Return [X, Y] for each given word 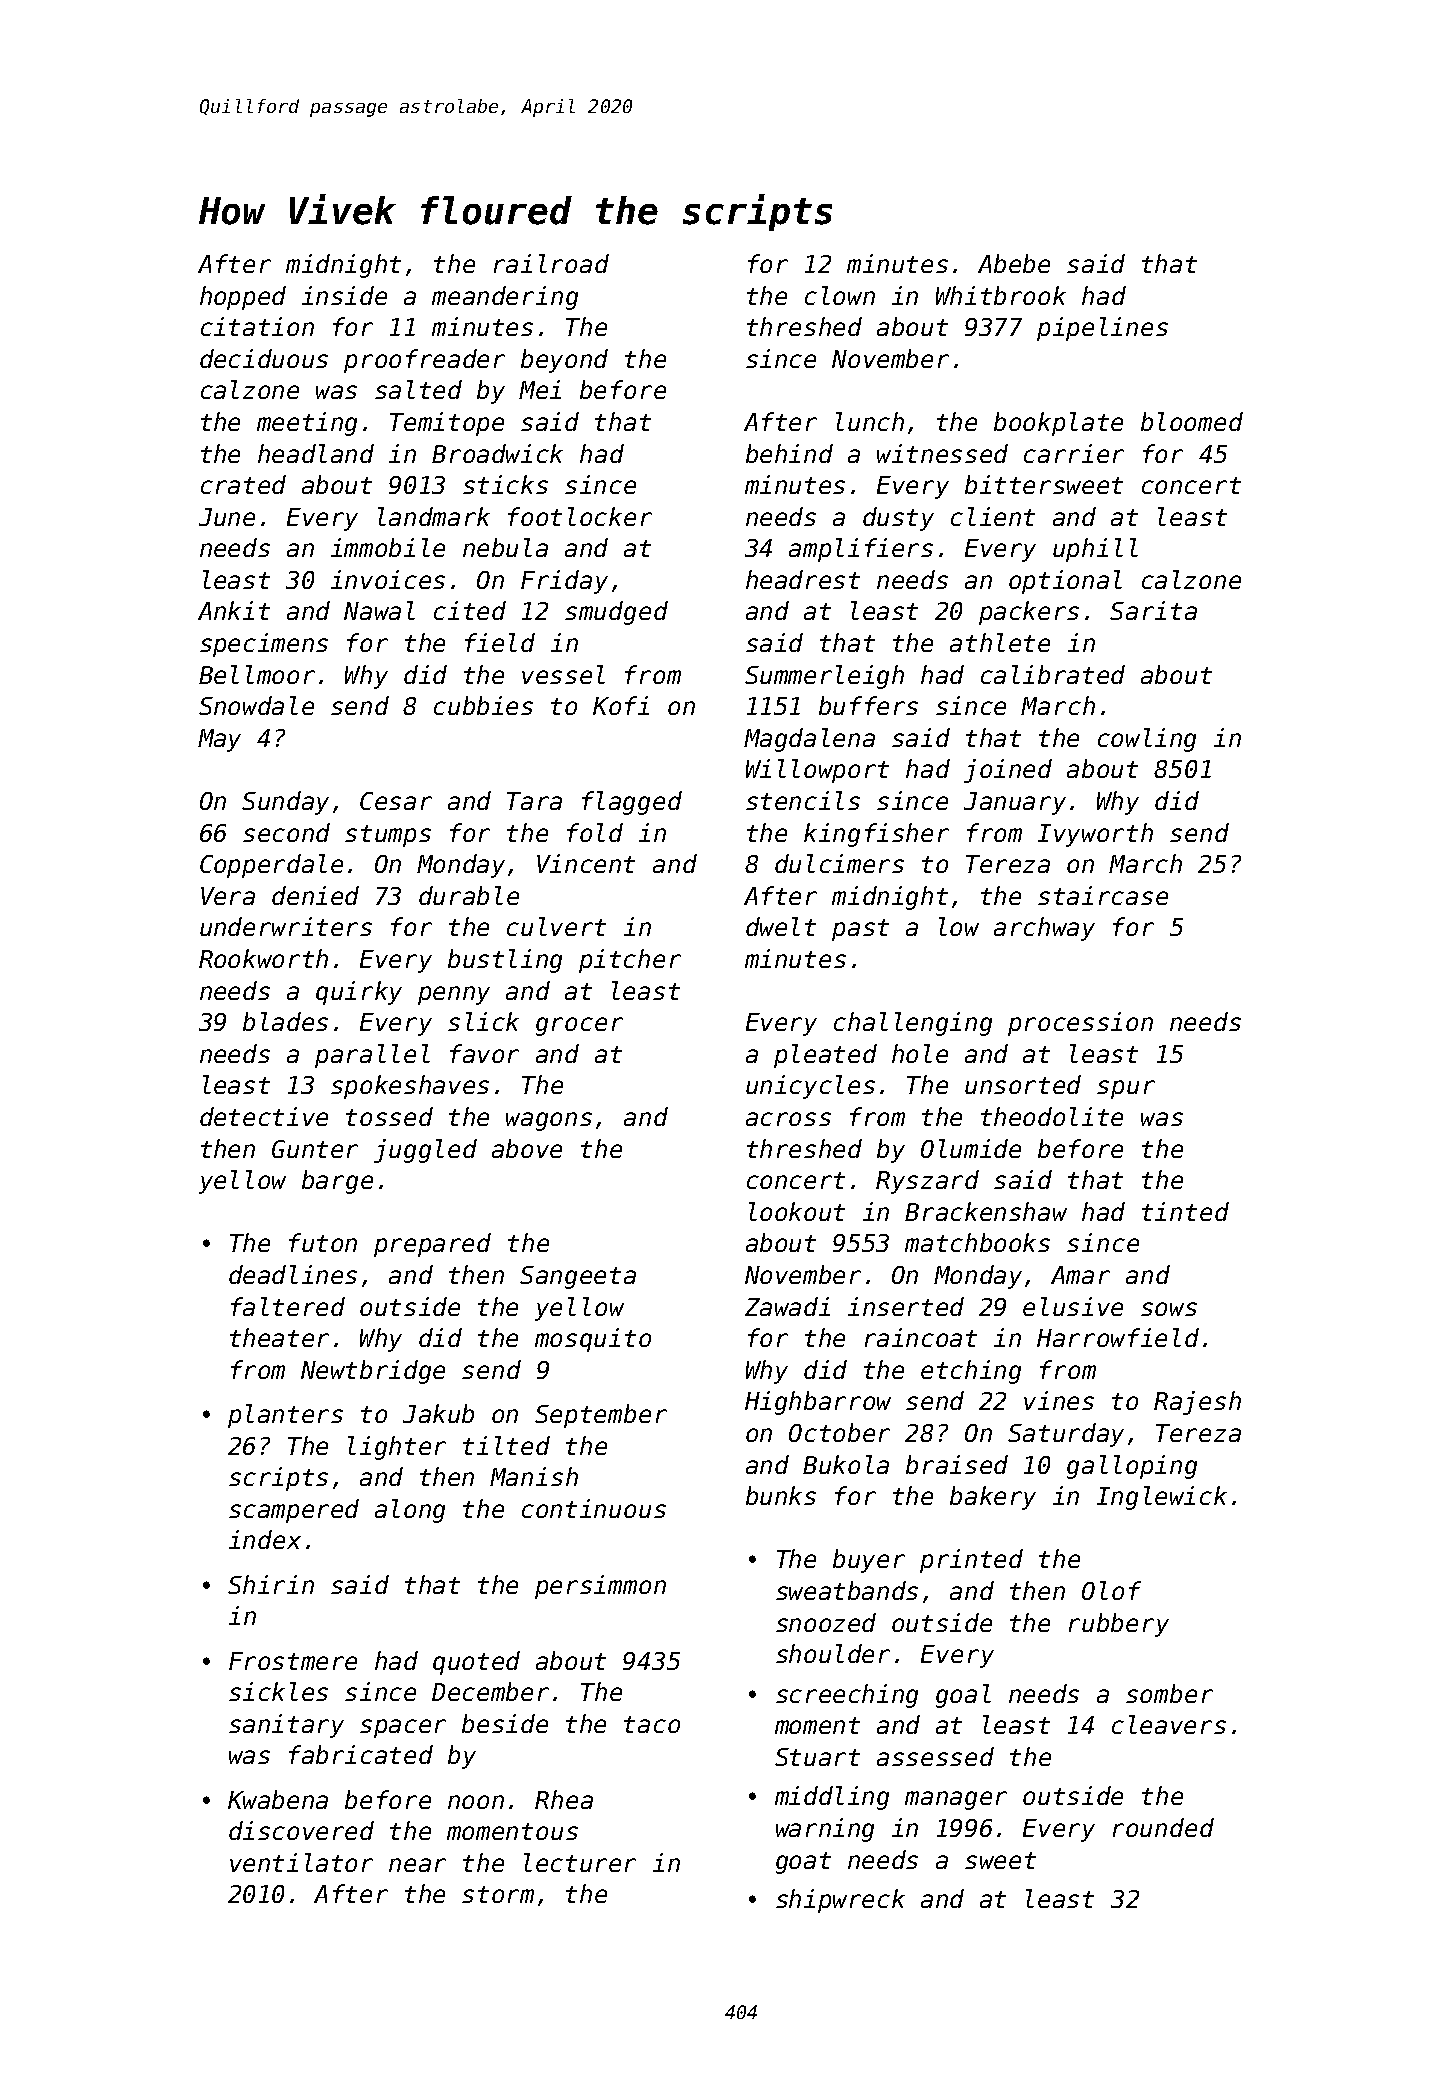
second [286, 832]
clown [840, 295]
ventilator [301, 1862]
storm [498, 1894]
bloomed [1192, 421]
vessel [563, 674]
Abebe [1014, 263]
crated [243, 484]
